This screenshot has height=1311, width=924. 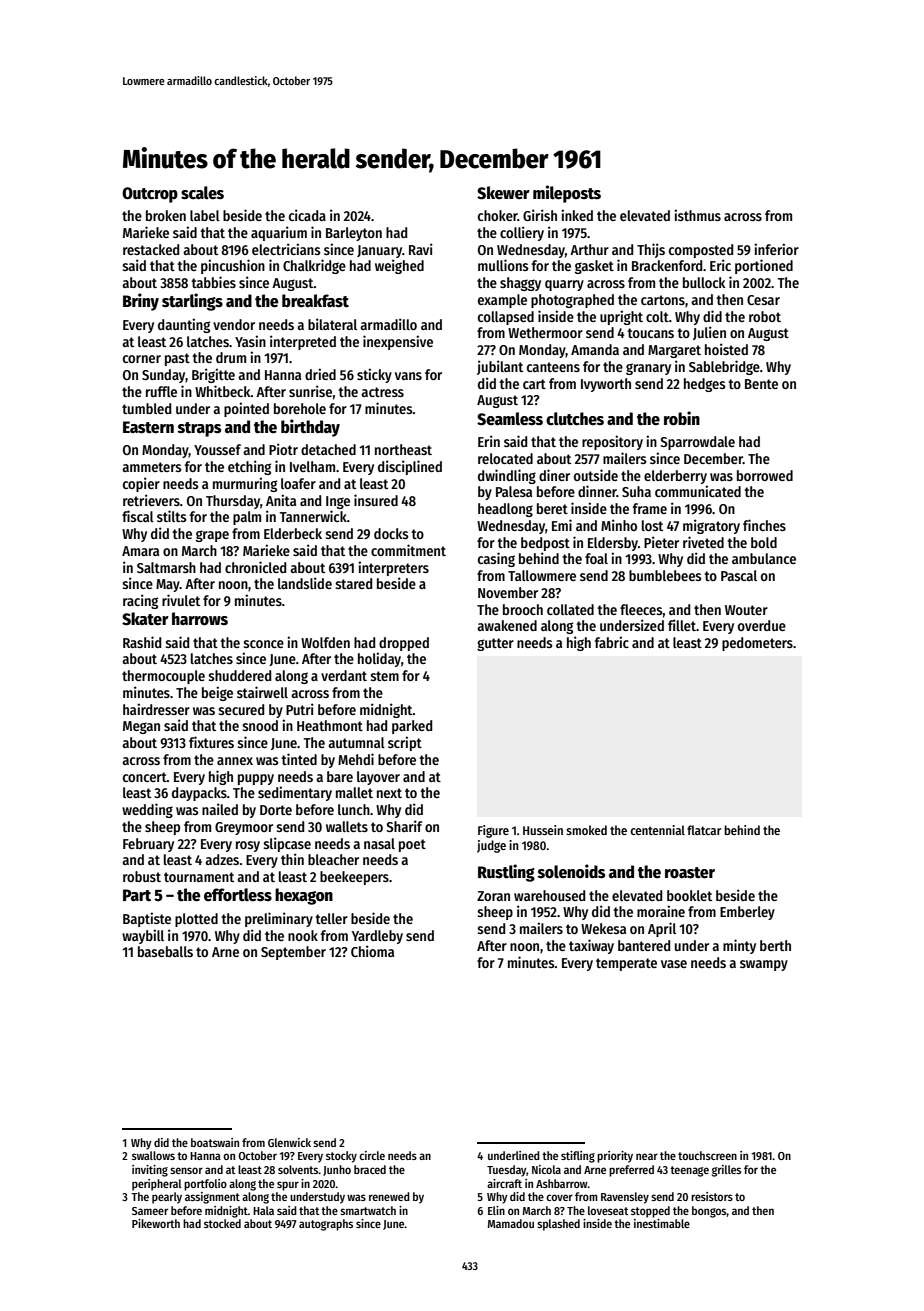 I want to click on sensor, so click(x=186, y=1170).
